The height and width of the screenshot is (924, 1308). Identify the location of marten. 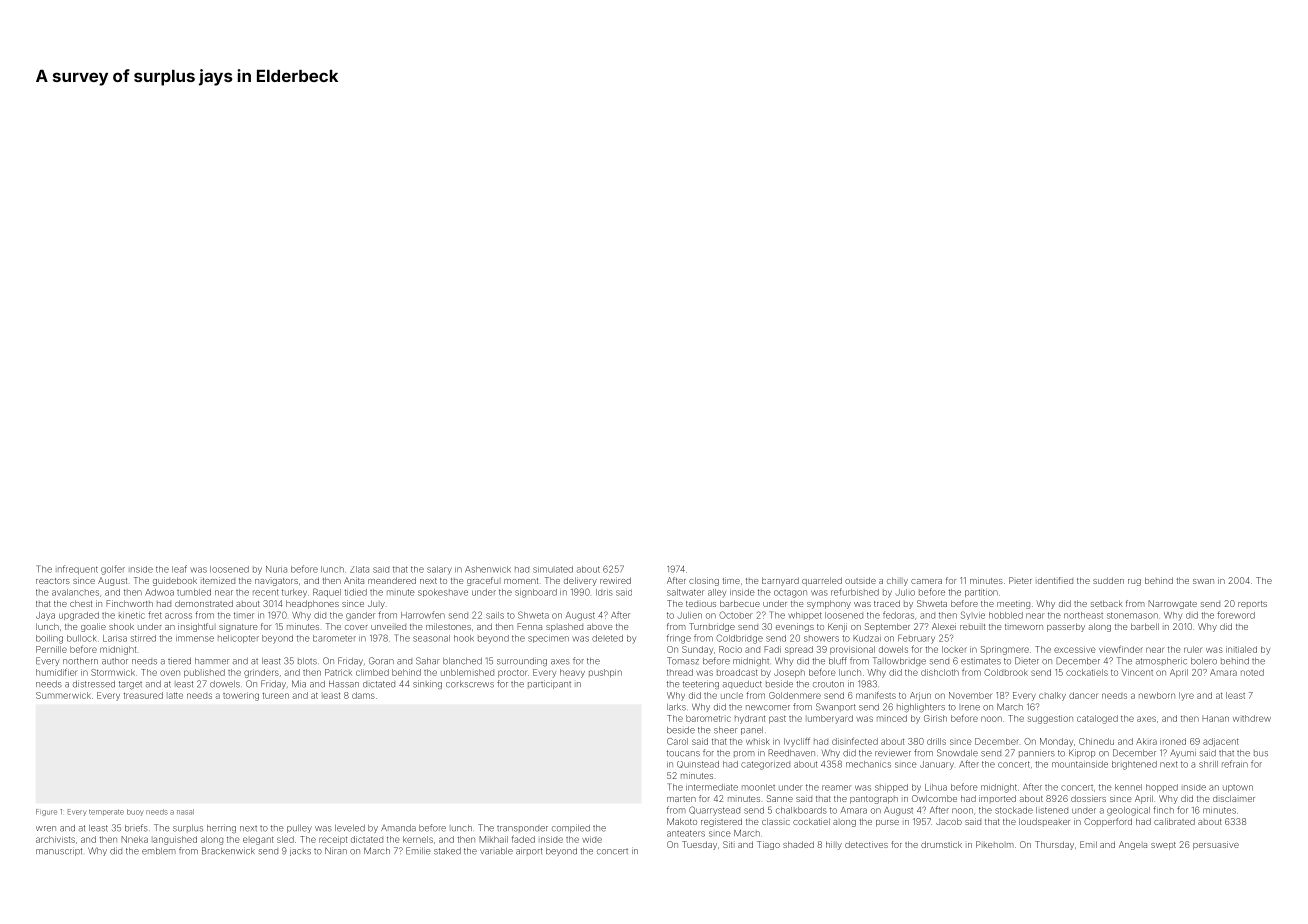
(681, 799).
